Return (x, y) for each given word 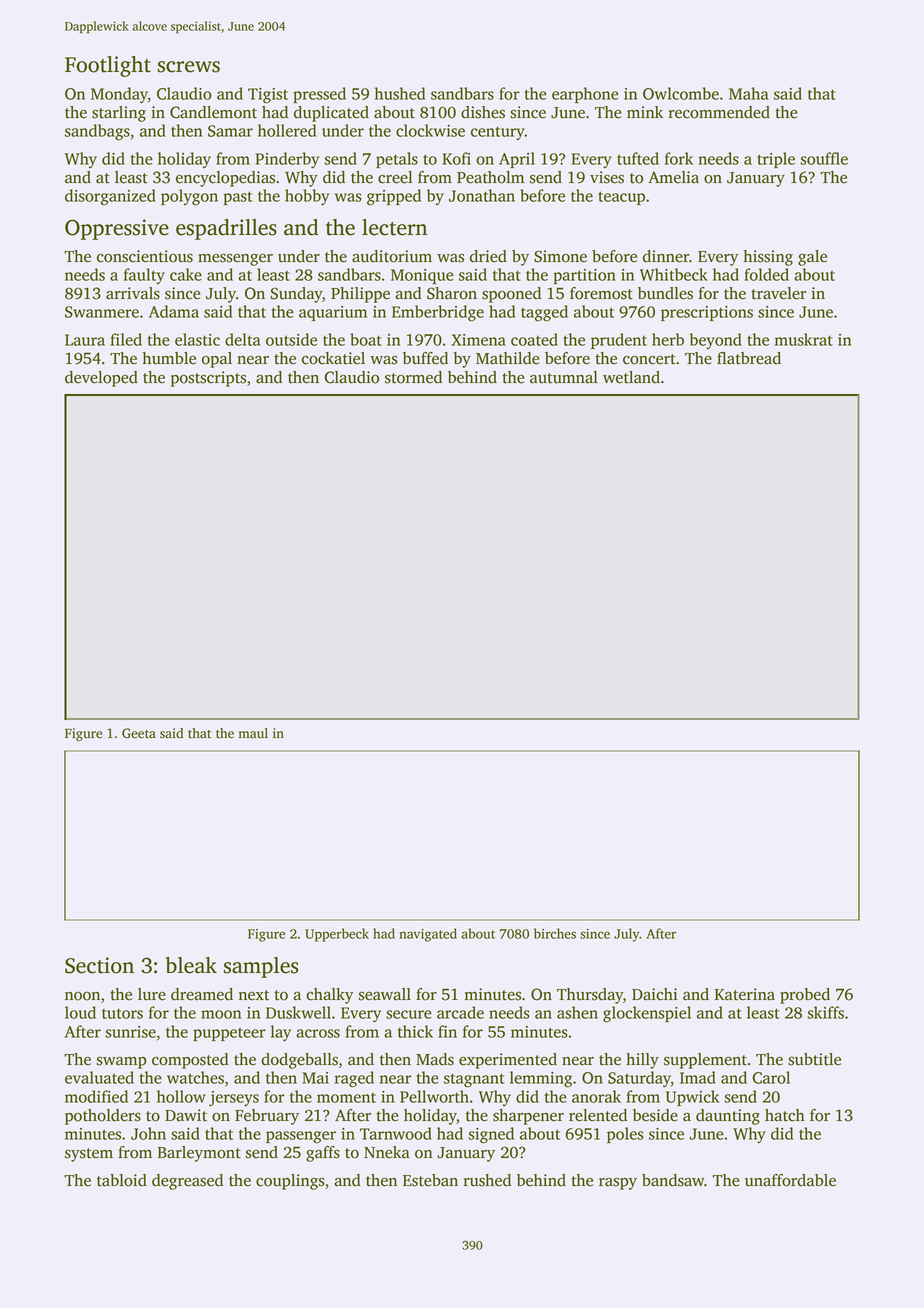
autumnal (564, 377)
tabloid (122, 1180)
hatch (785, 1115)
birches (555, 933)
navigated (428, 935)
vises (607, 177)
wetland (631, 377)
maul (253, 733)
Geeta (139, 733)
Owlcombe (681, 93)
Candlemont (213, 112)
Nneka (387, 1152)
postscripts (208, 379)
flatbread (749, 358)
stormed (413, 377)
